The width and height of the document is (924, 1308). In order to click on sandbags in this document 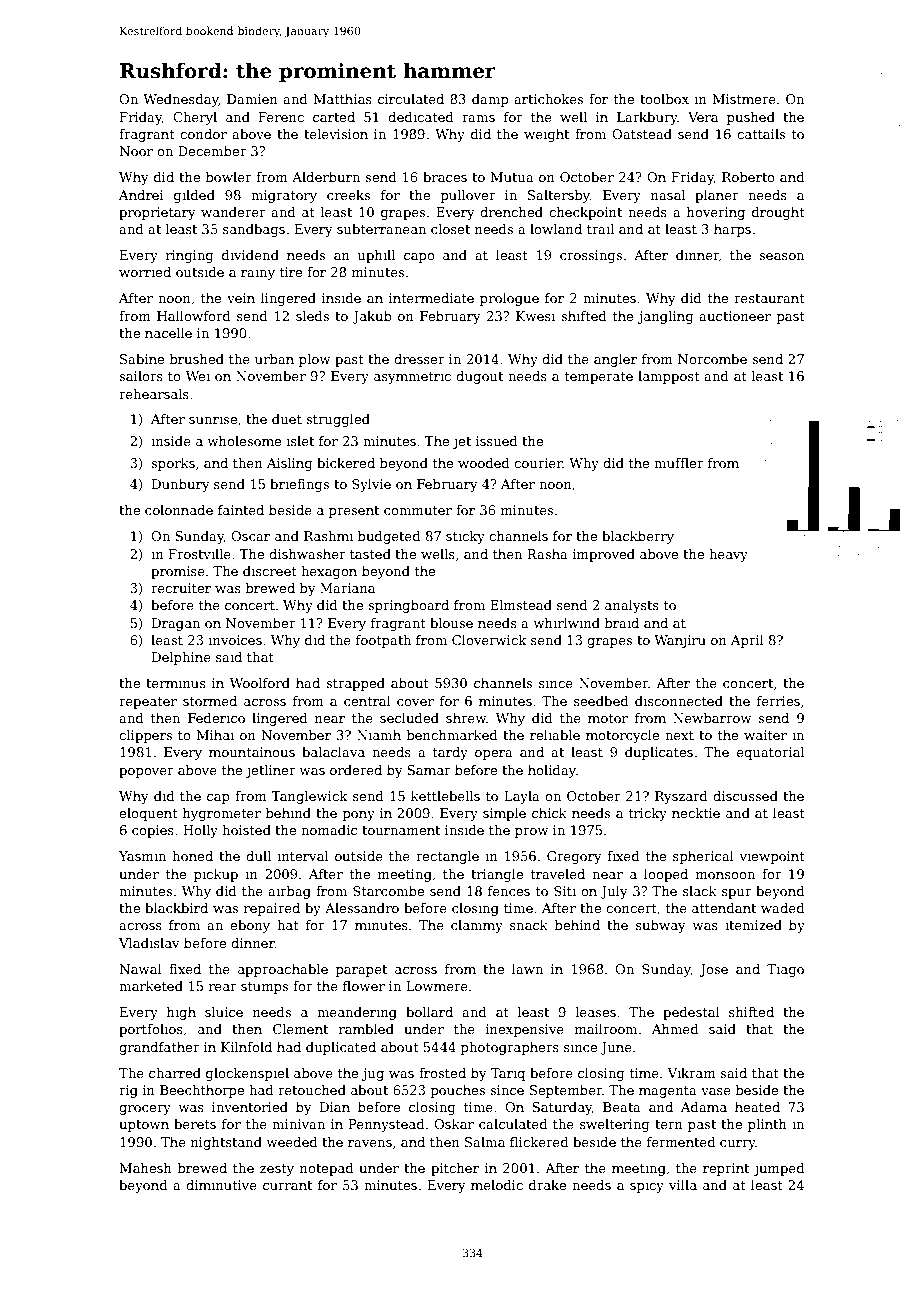, I will do `click(254, 230)`.
